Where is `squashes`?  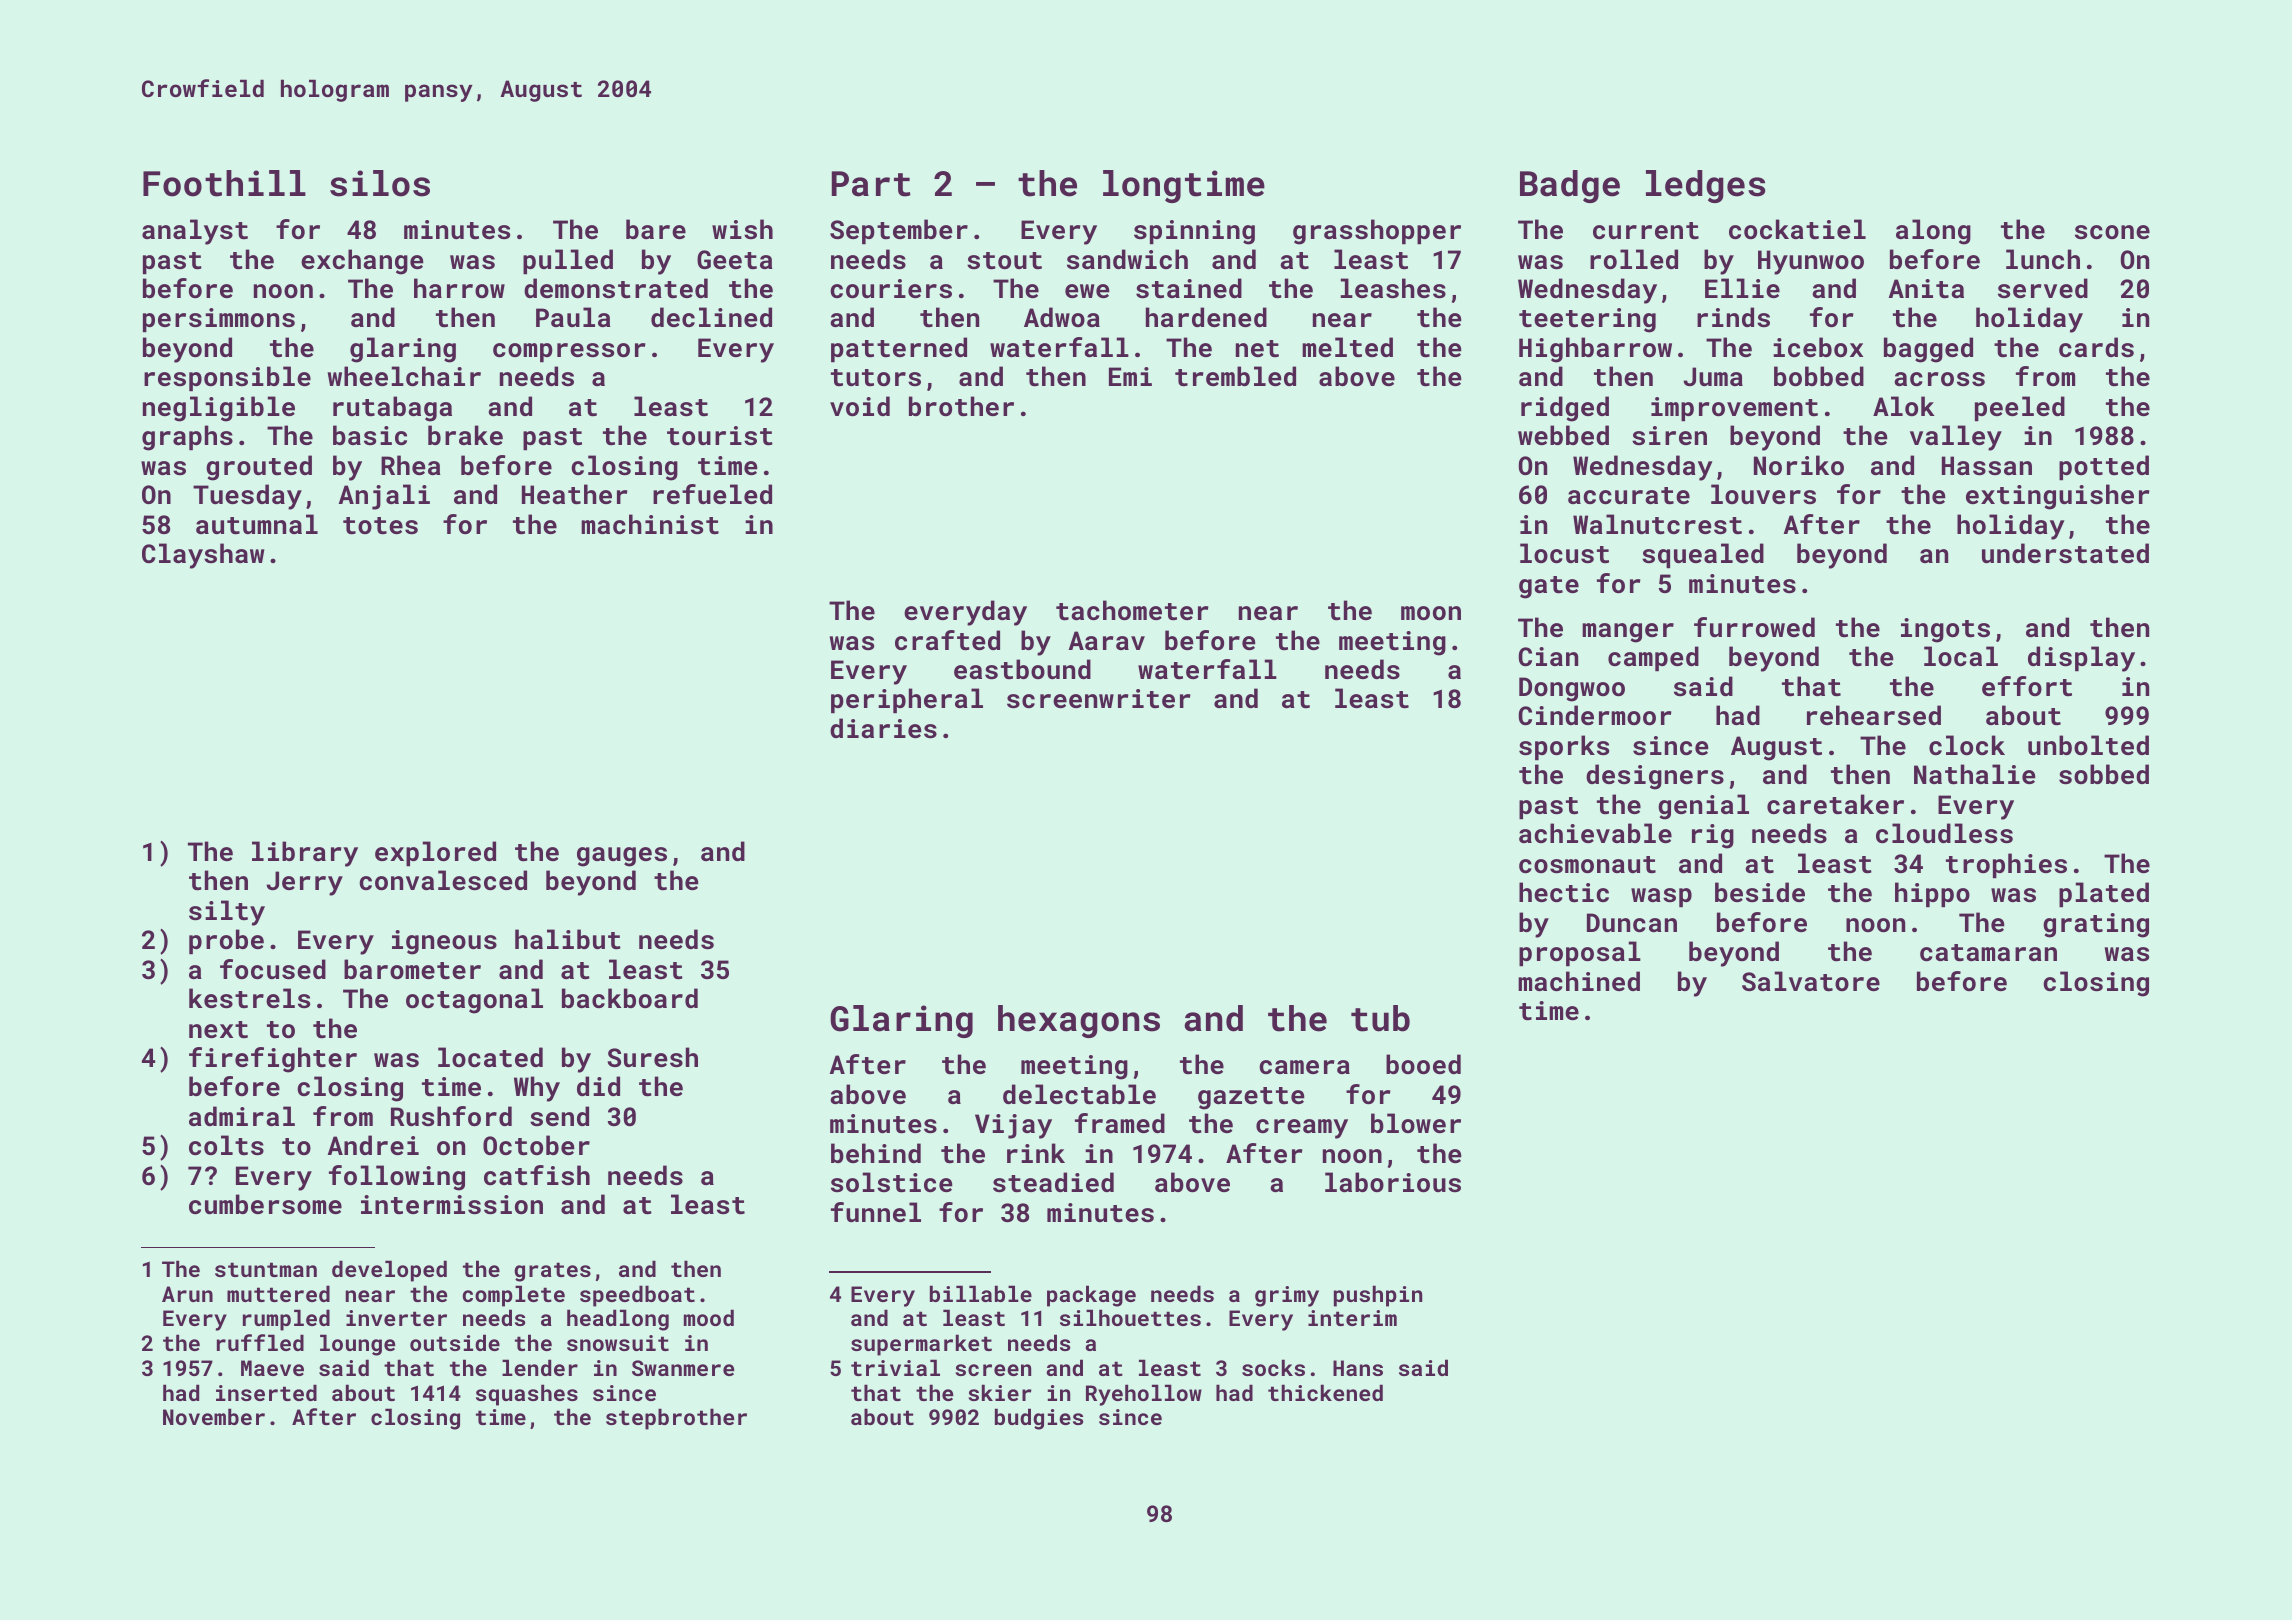 squashes is located at coordinates (527, 1395).
